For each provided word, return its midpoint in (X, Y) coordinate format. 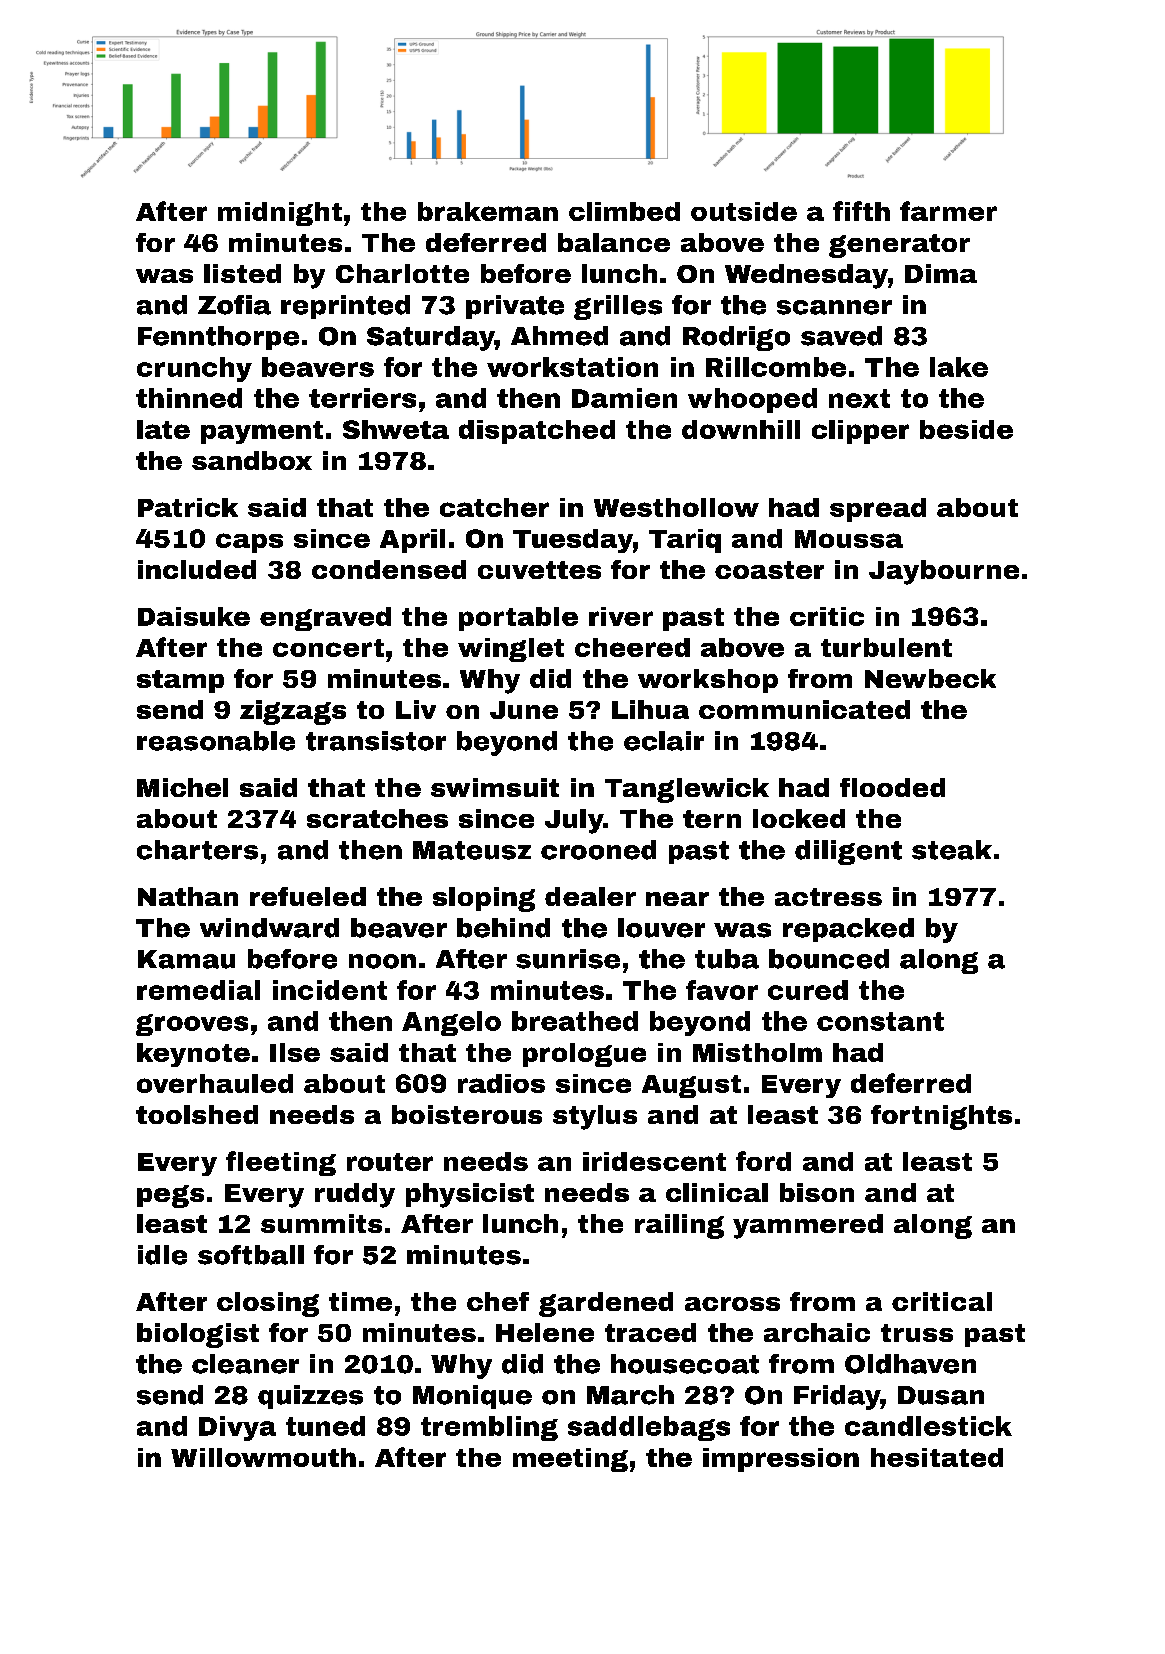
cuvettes (539, 570)
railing (679, 1226)
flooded (892, 787)
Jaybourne (944, 572)
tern (712, 819)
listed (242, 273)
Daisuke (194, 616)
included (197, 569)
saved (841, 336)
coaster (769, 570)
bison (817, 1192)
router (390, 1162)
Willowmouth (263, 1457)
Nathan (188, 896)
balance (614, 242)
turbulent (886, 647)
